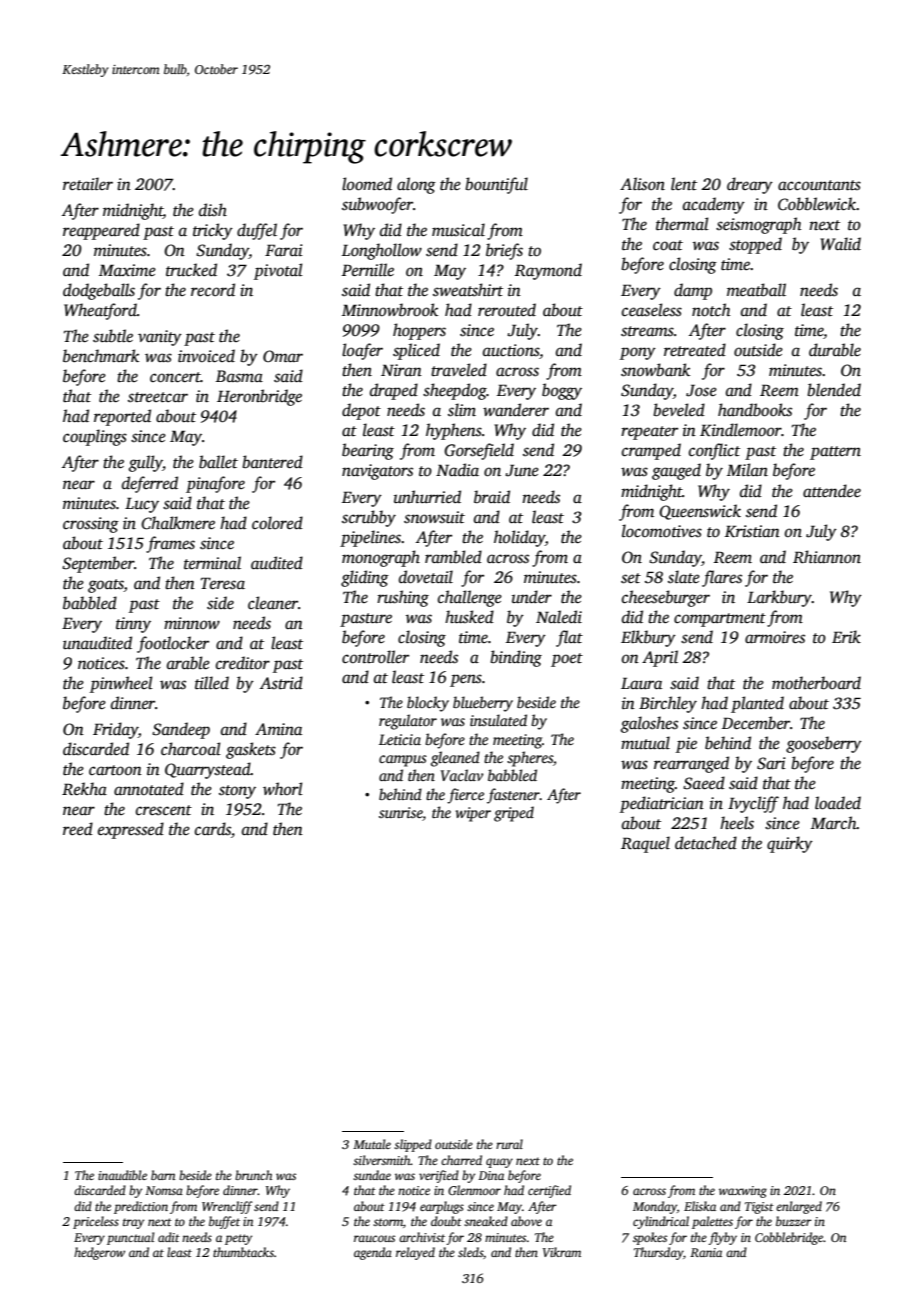 The height and width of the page is (1308, 924). What do you see at coordinates (532, 597) in the page?
I see `under` at bounding box center [532, 597].
